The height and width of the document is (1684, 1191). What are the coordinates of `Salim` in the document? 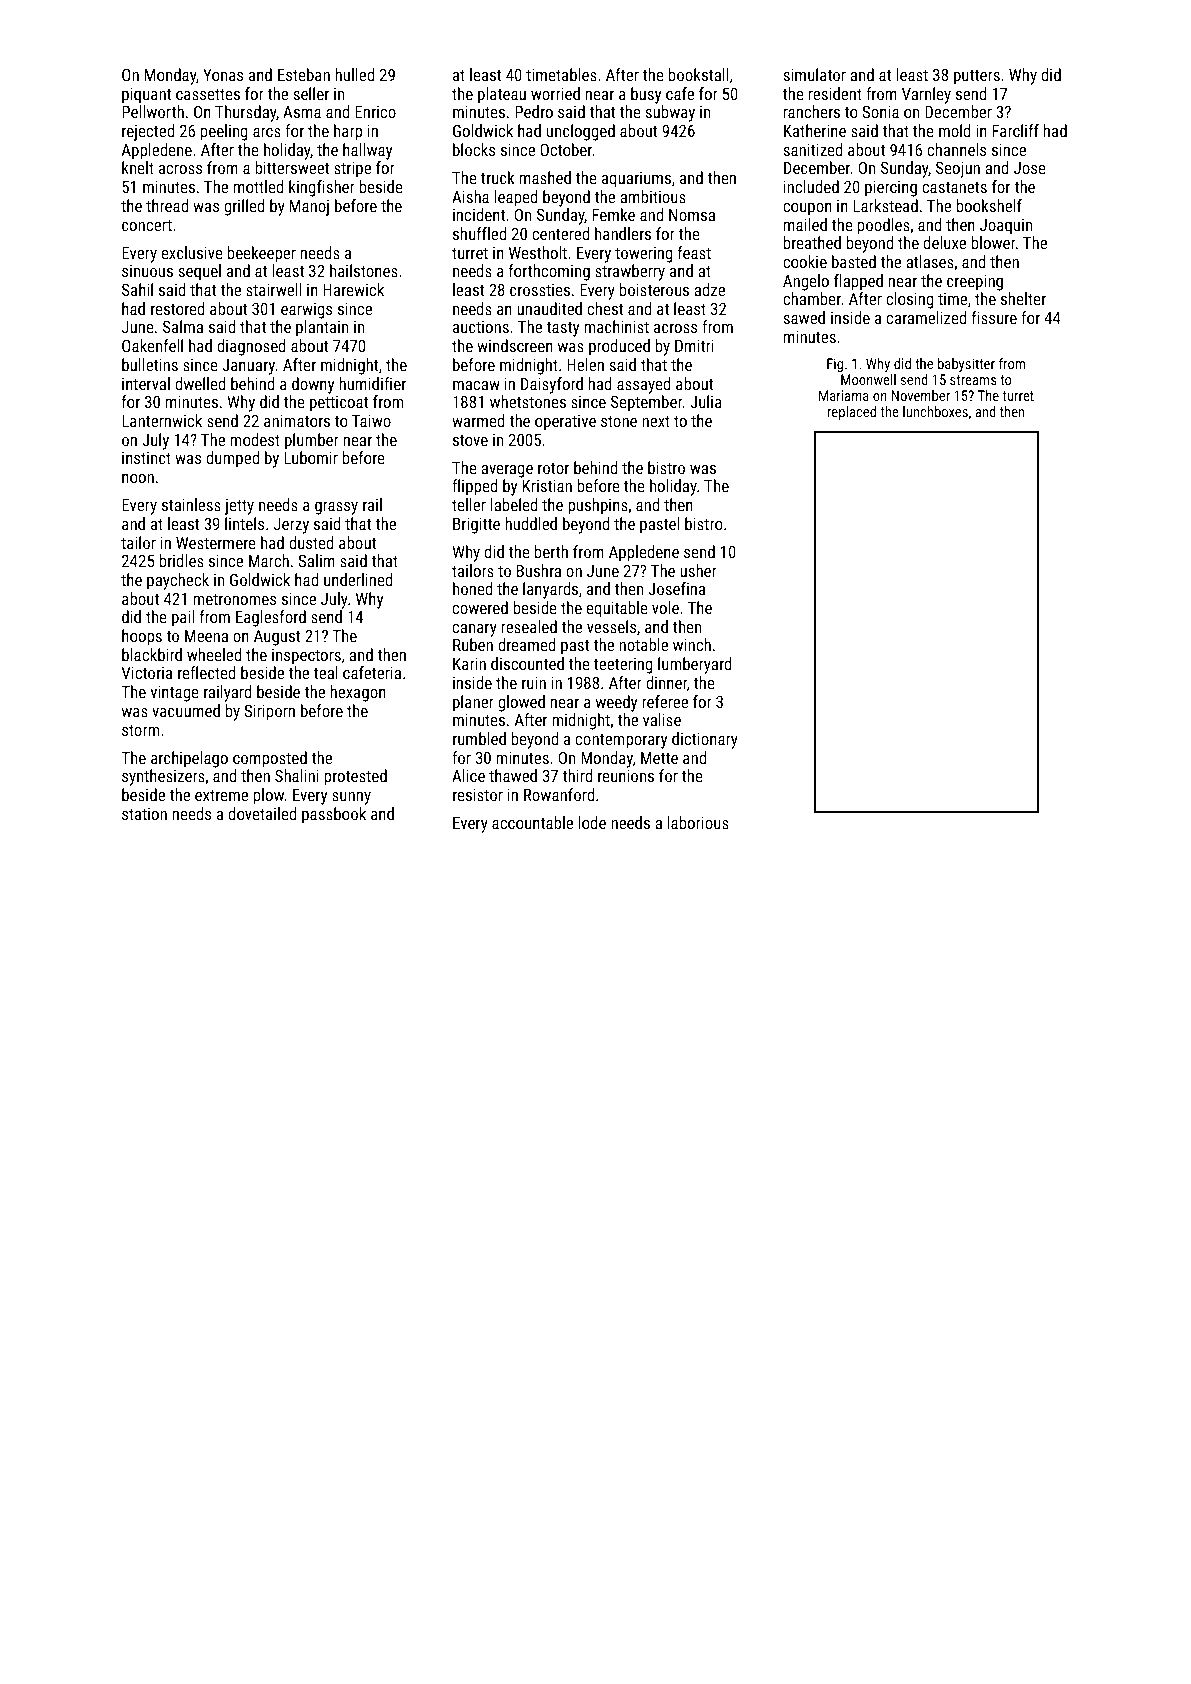 It's located at (317, 560).
